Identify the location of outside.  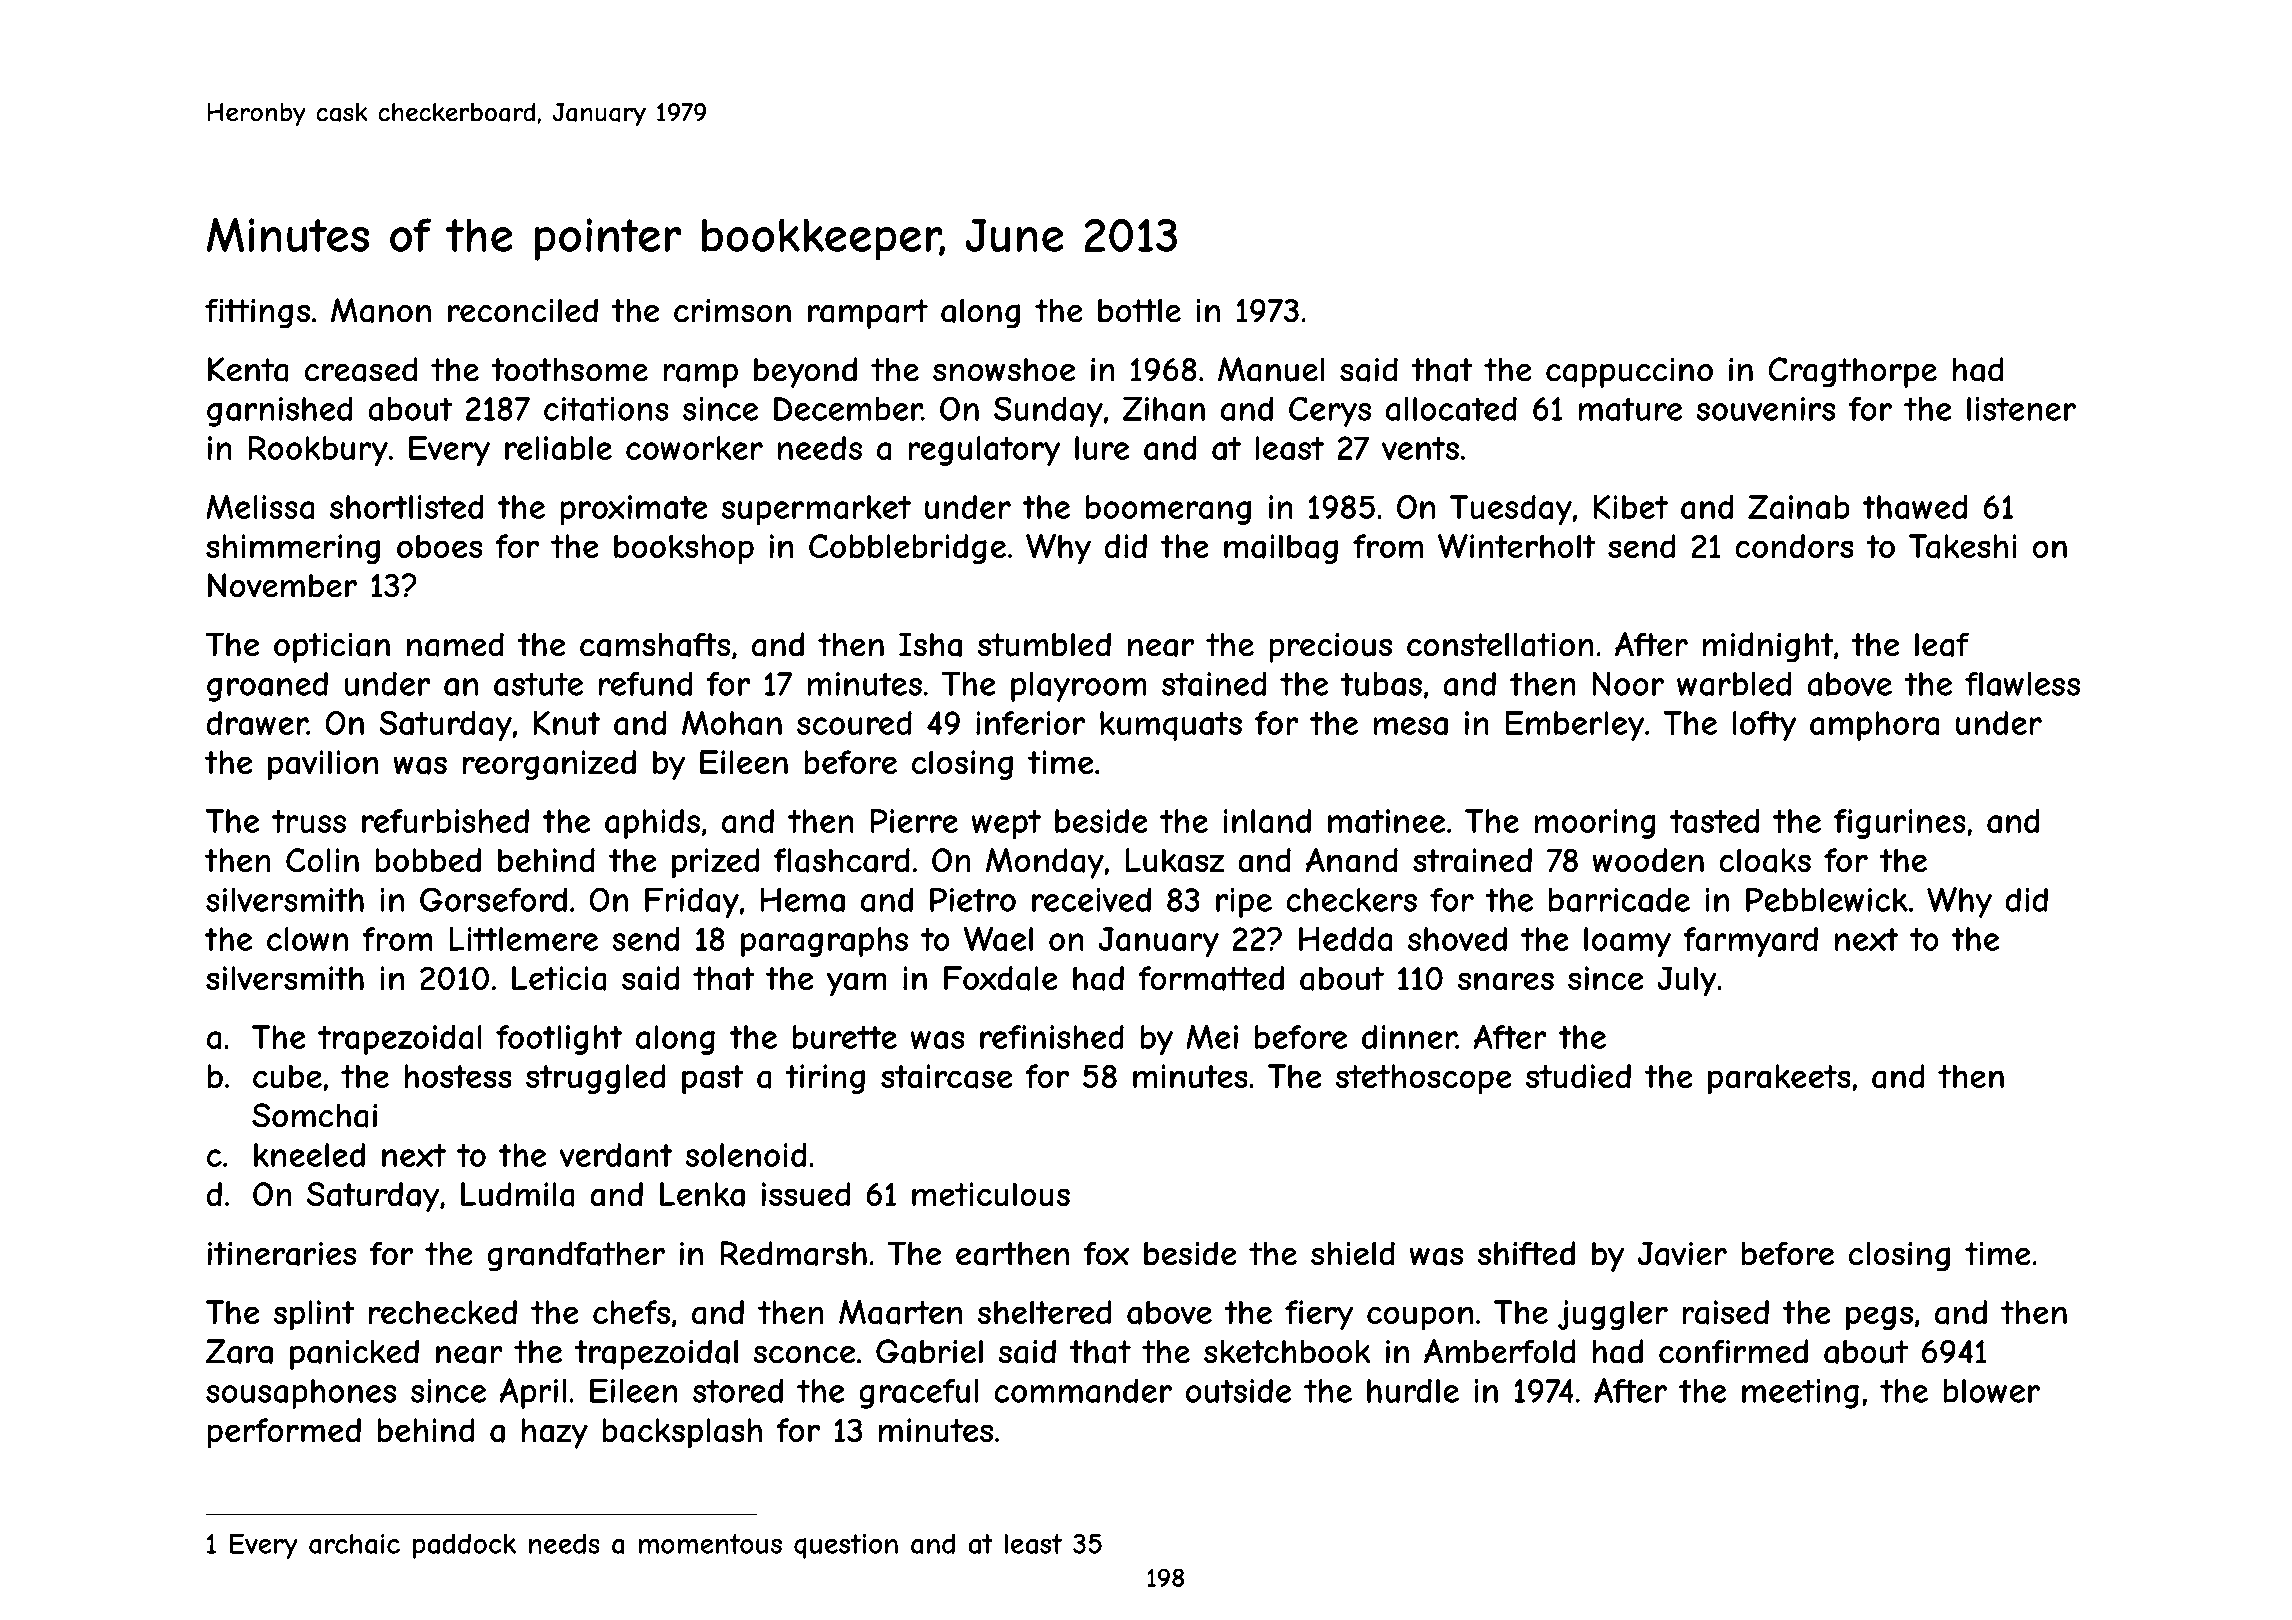
(1238, 1391).
